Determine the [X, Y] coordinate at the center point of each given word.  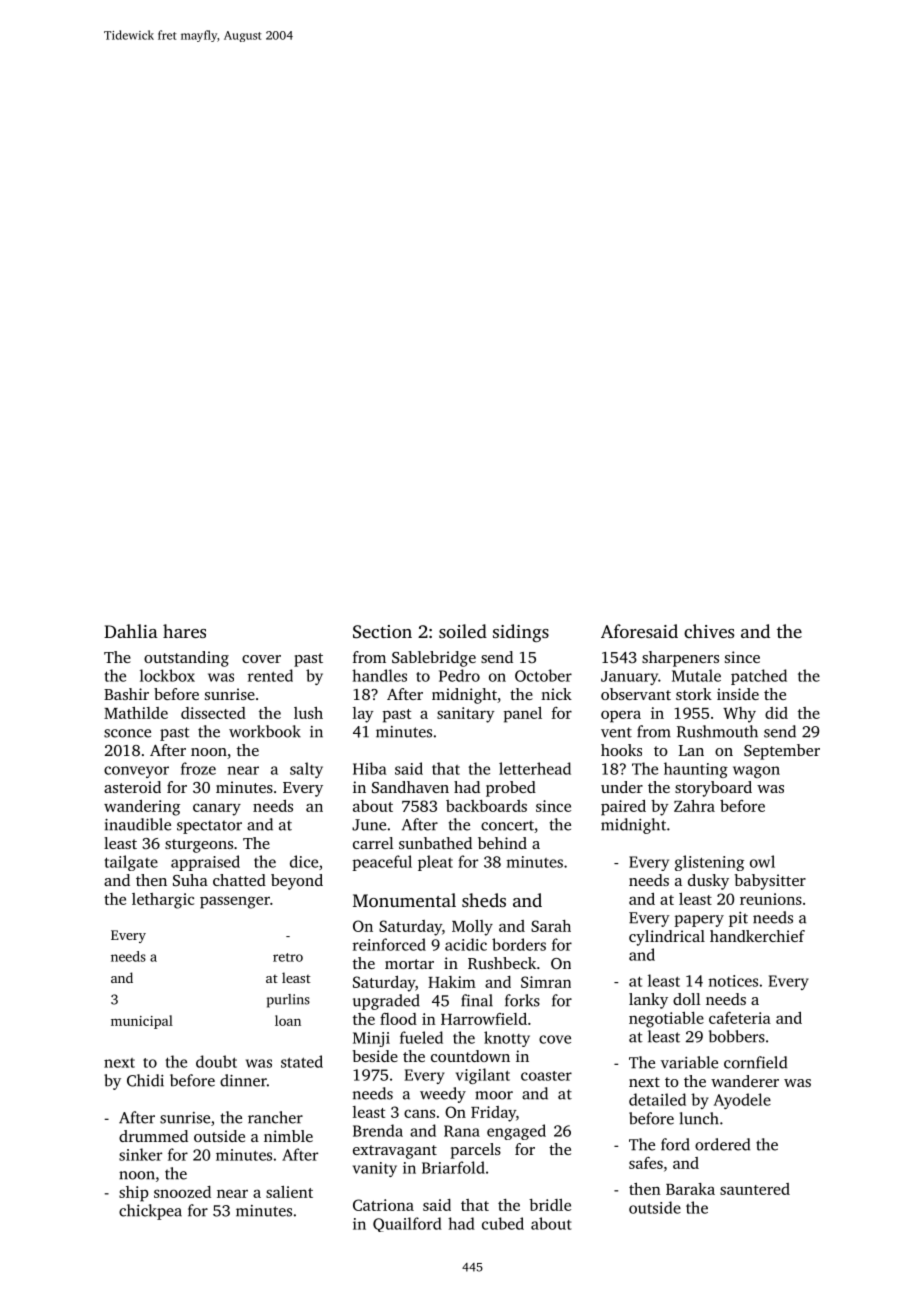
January [629, 678]
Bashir [126, 694]
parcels [476, 1151]
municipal [142, 1022]
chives [709, 631]
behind [502, 843]
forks [522, 1000]
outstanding [186, 659]
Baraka [690, 1189]
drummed [153, 1136]
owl [762, 861]
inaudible [138, 824]
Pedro [459, 675]
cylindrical [667, 938]
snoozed [182, 1192]
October [543, 675]
